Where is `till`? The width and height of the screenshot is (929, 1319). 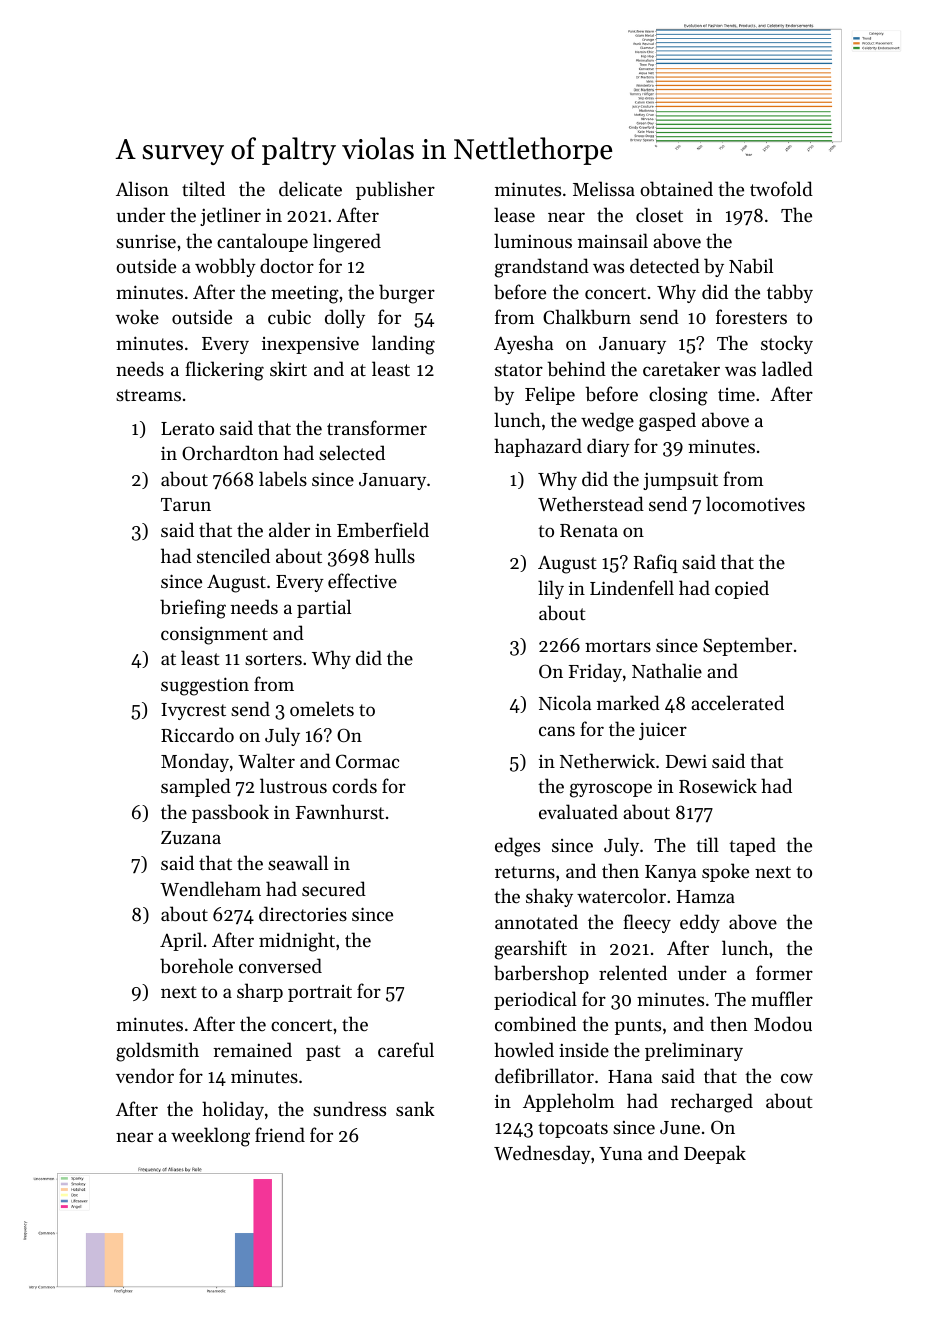
till is located at coordinates (707, 844).
